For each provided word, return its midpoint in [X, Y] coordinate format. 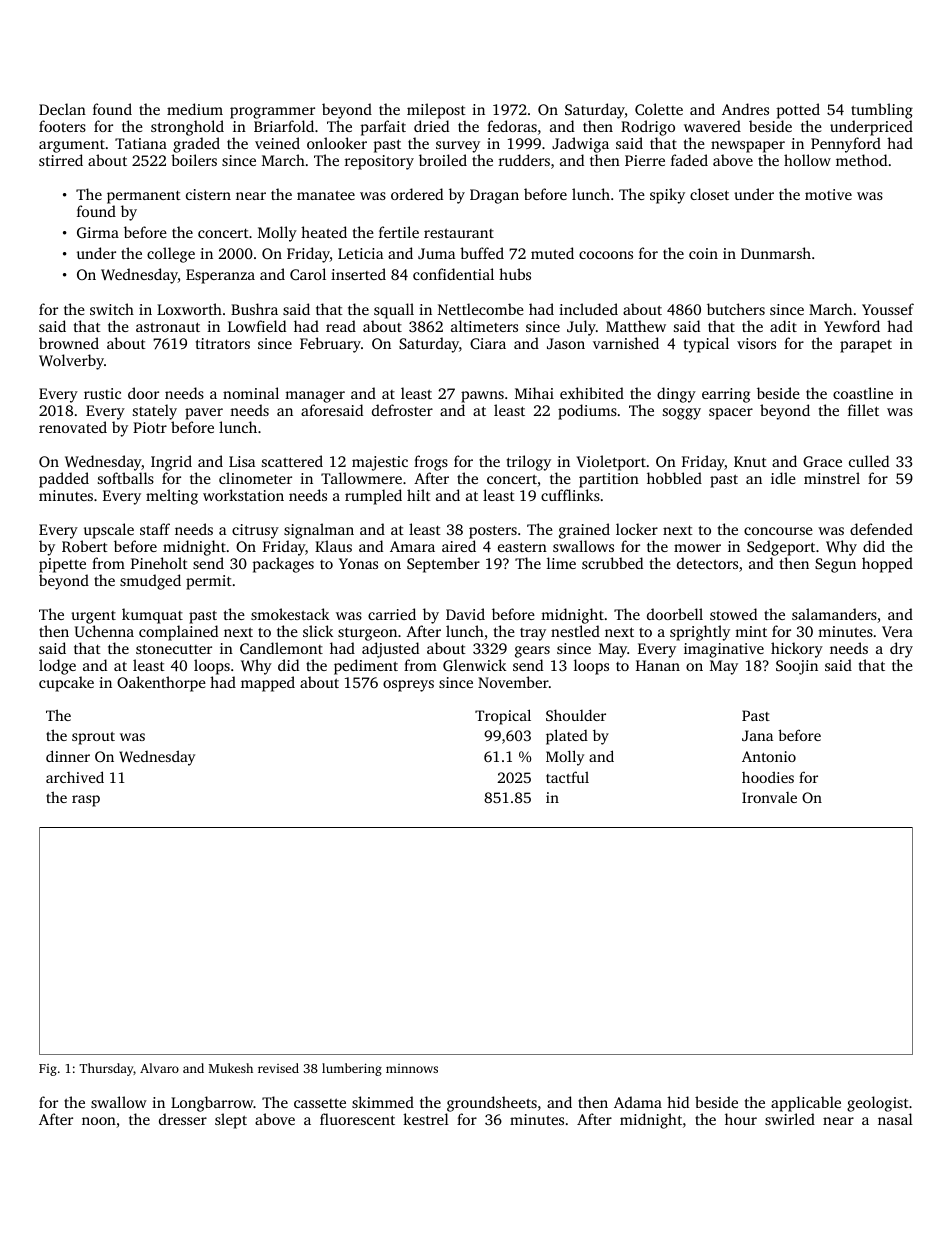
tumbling [882, 111]
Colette [659, 109]
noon [99, 1121]
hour [741, 1119]
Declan [62, 109]
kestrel [426, 1119]
